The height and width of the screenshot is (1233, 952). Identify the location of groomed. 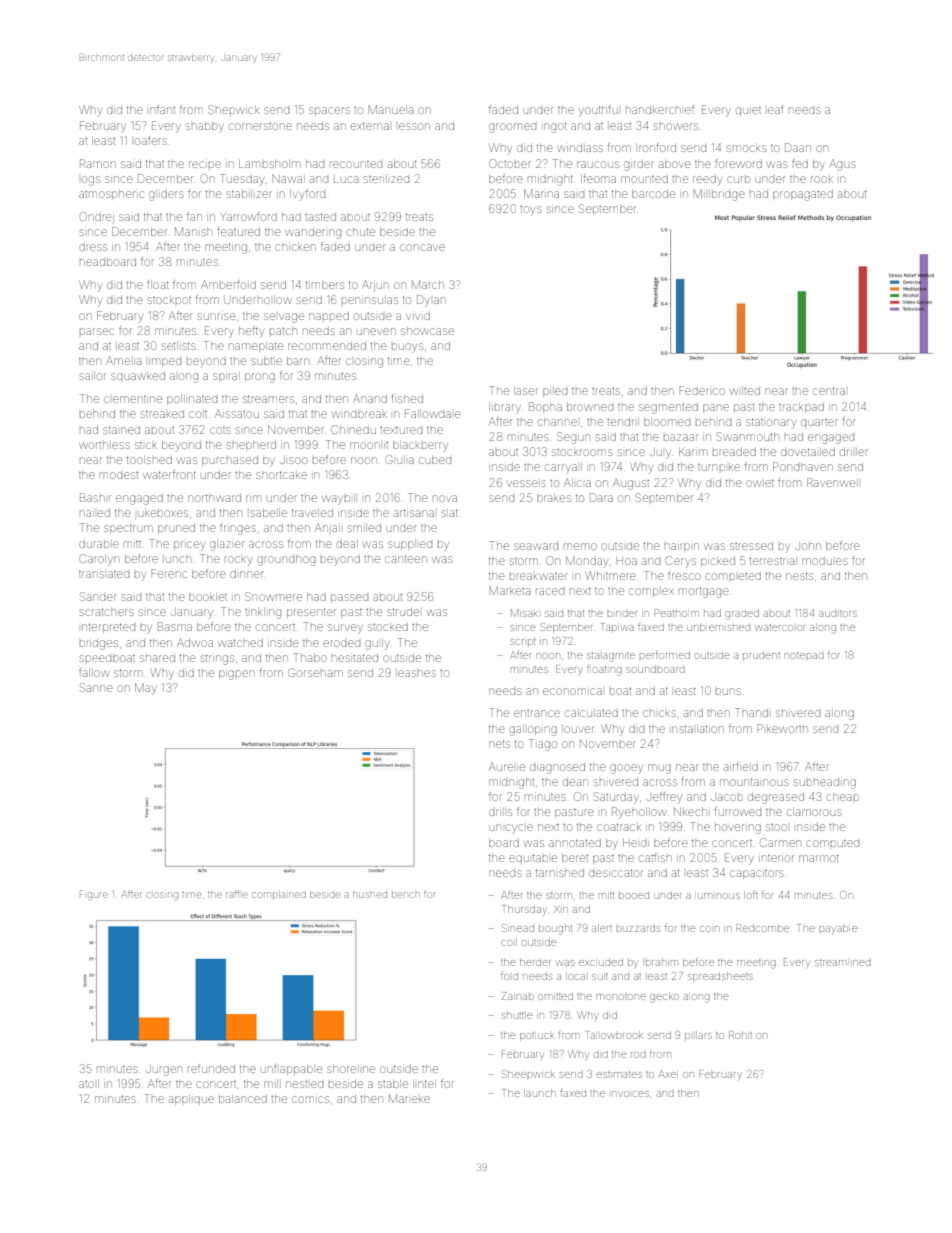
(512, 128).
